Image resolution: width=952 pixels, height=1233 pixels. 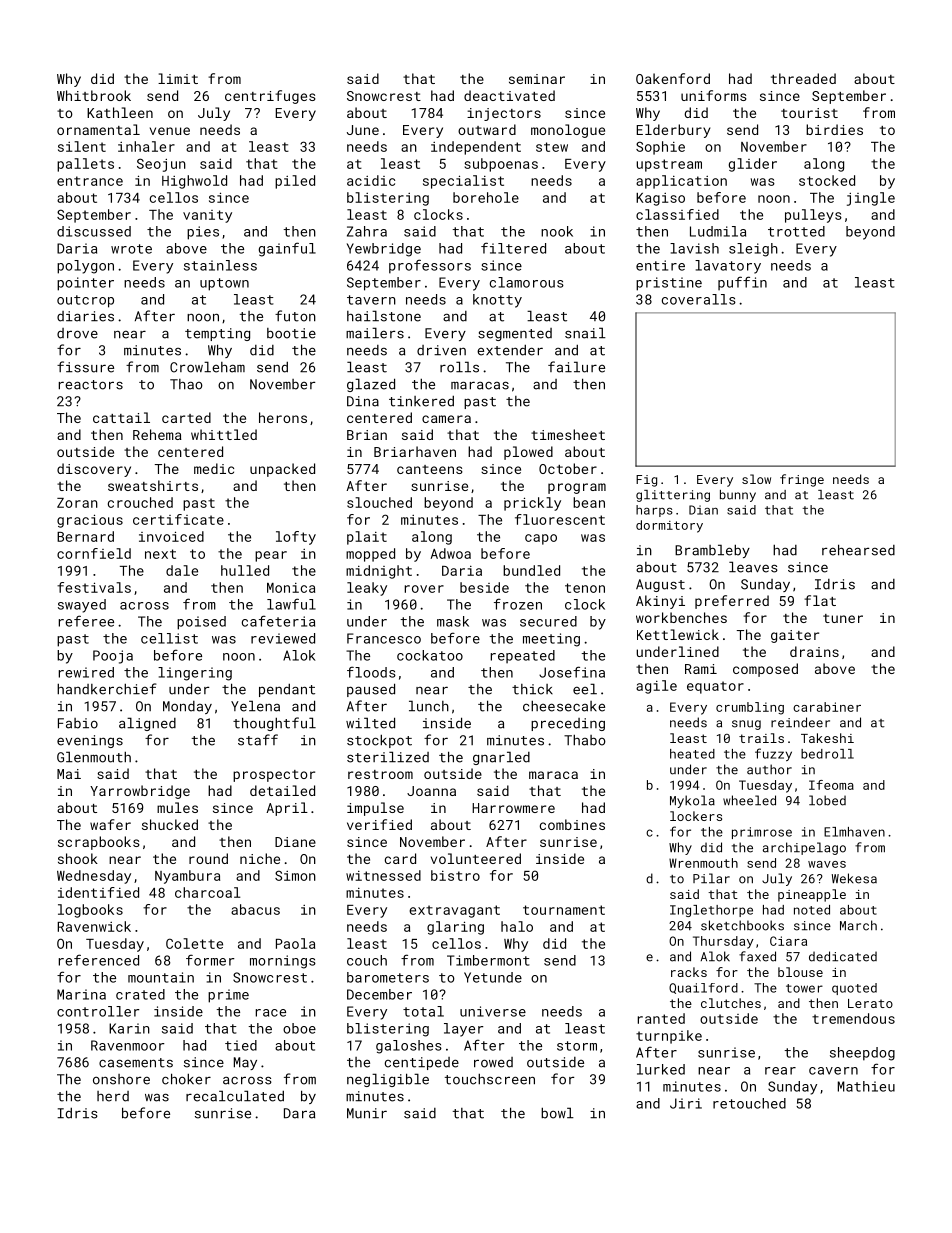 I want to click on shucked, so click(x=170, y=824).
